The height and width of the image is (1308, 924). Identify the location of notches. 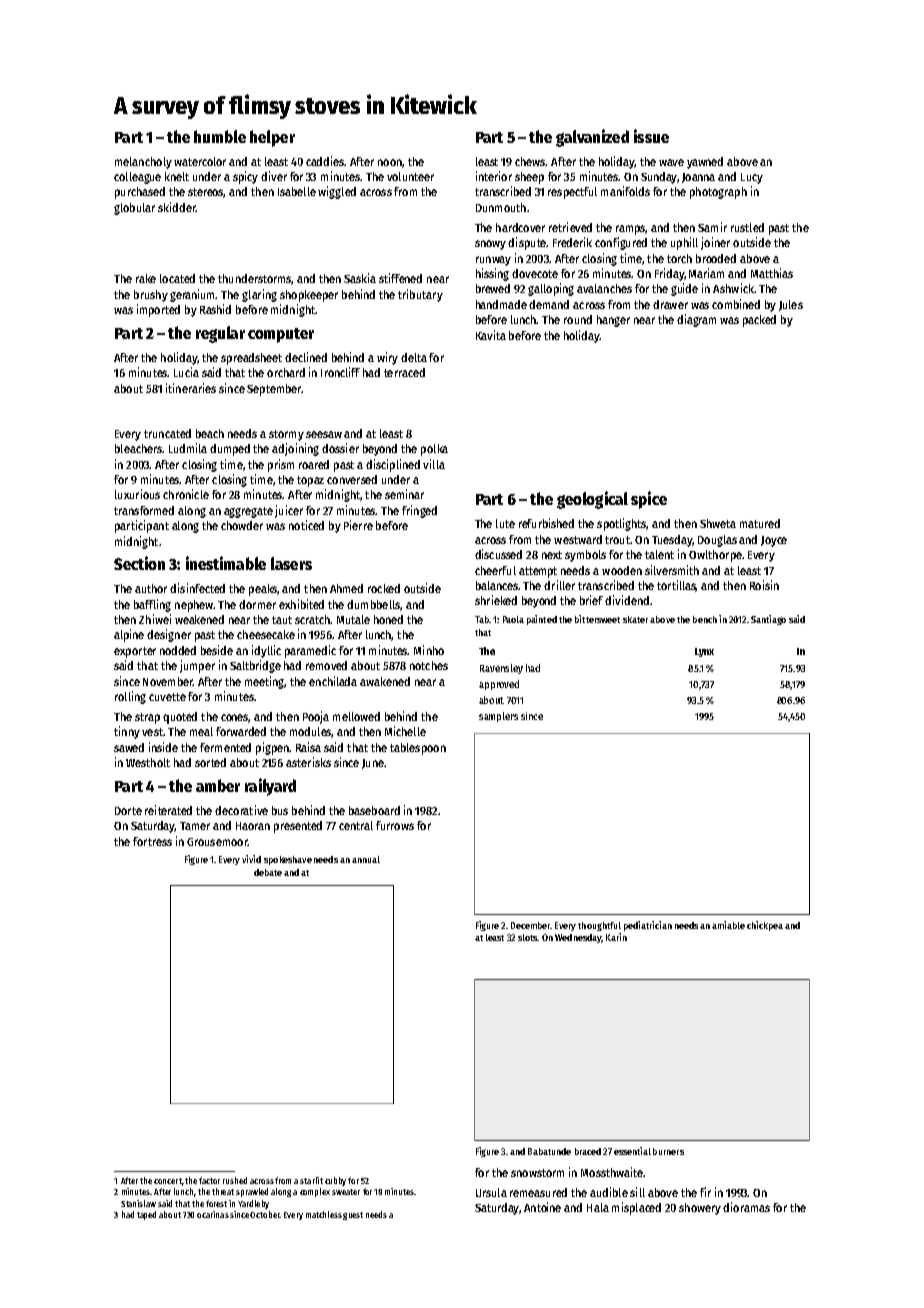
(429, 665).
